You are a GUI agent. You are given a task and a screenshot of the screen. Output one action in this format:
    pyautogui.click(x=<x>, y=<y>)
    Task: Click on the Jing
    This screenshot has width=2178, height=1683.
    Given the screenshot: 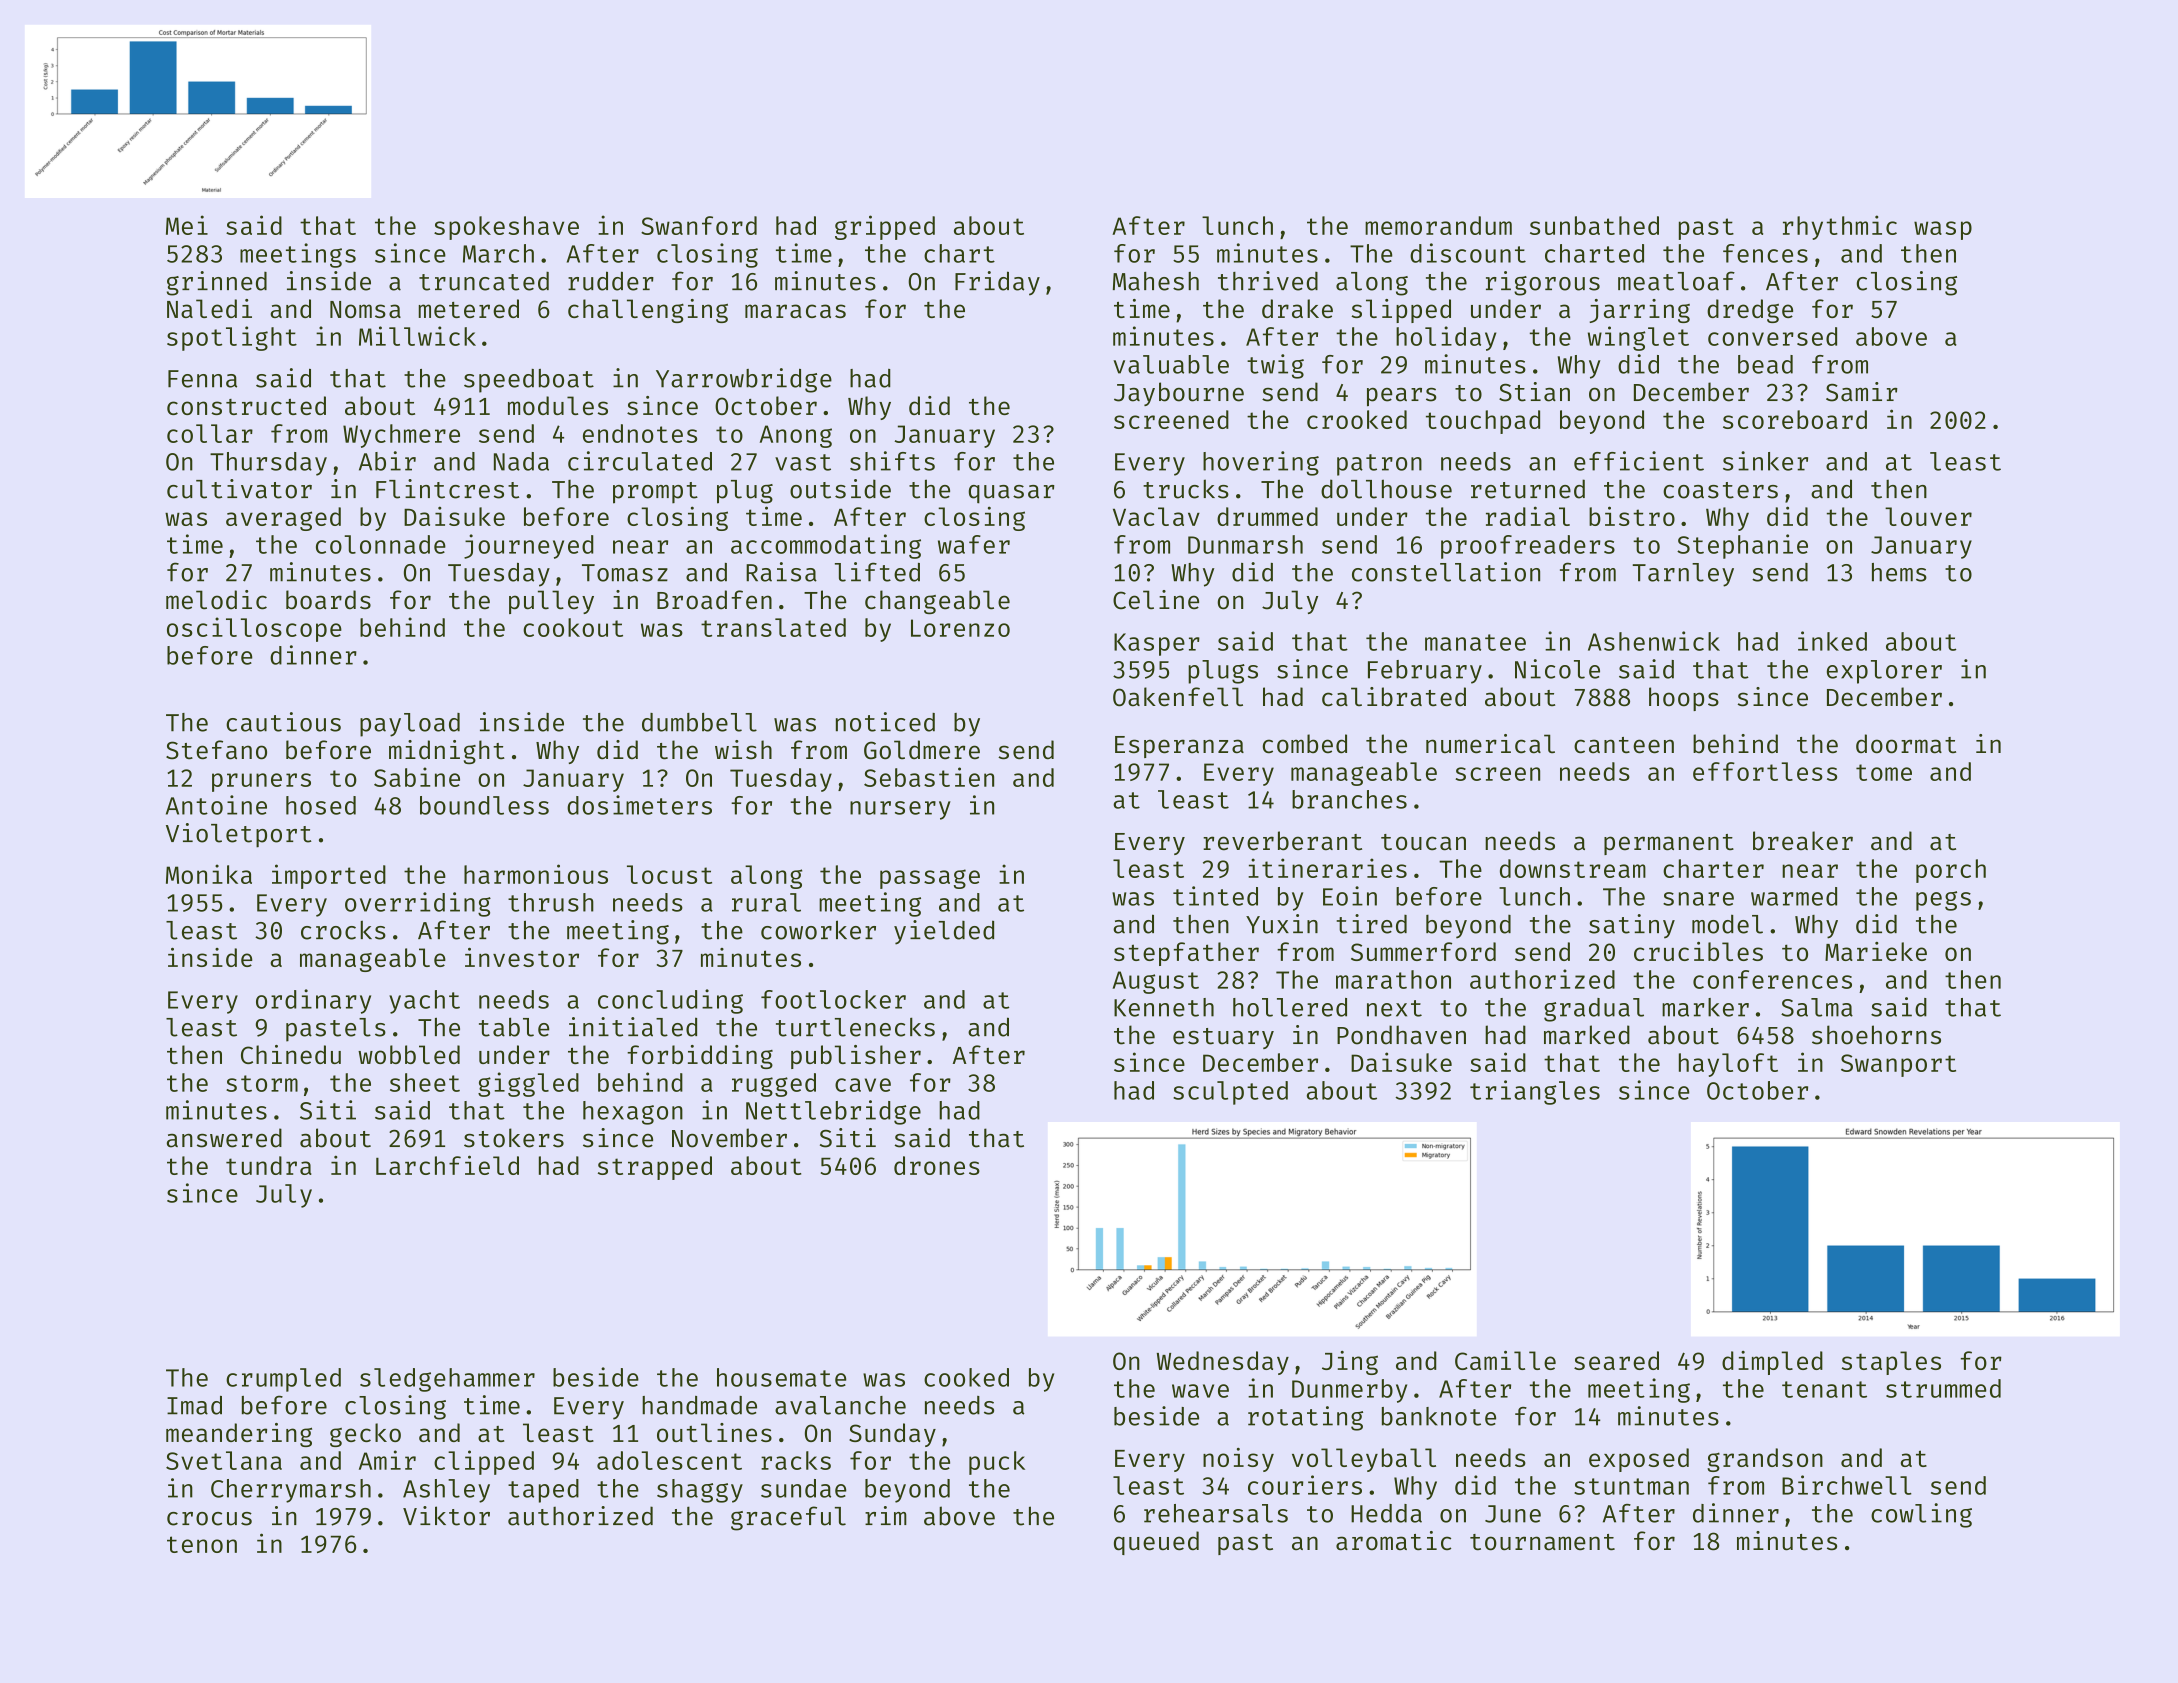 What is the action you would take?
    pyautogui.click(x=1350, y=1363)
